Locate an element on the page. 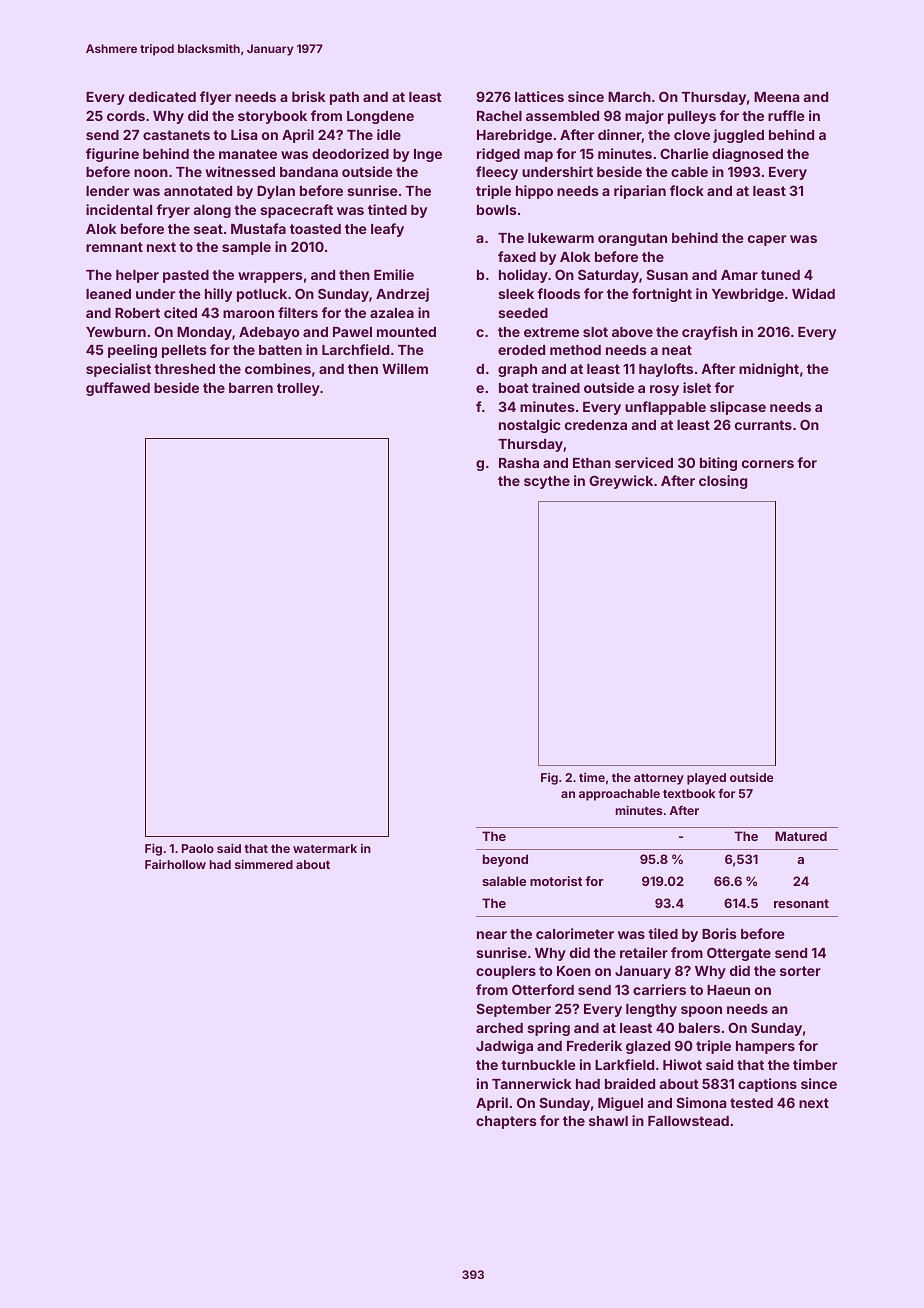  specialist is located at coordinates (118, 370).
